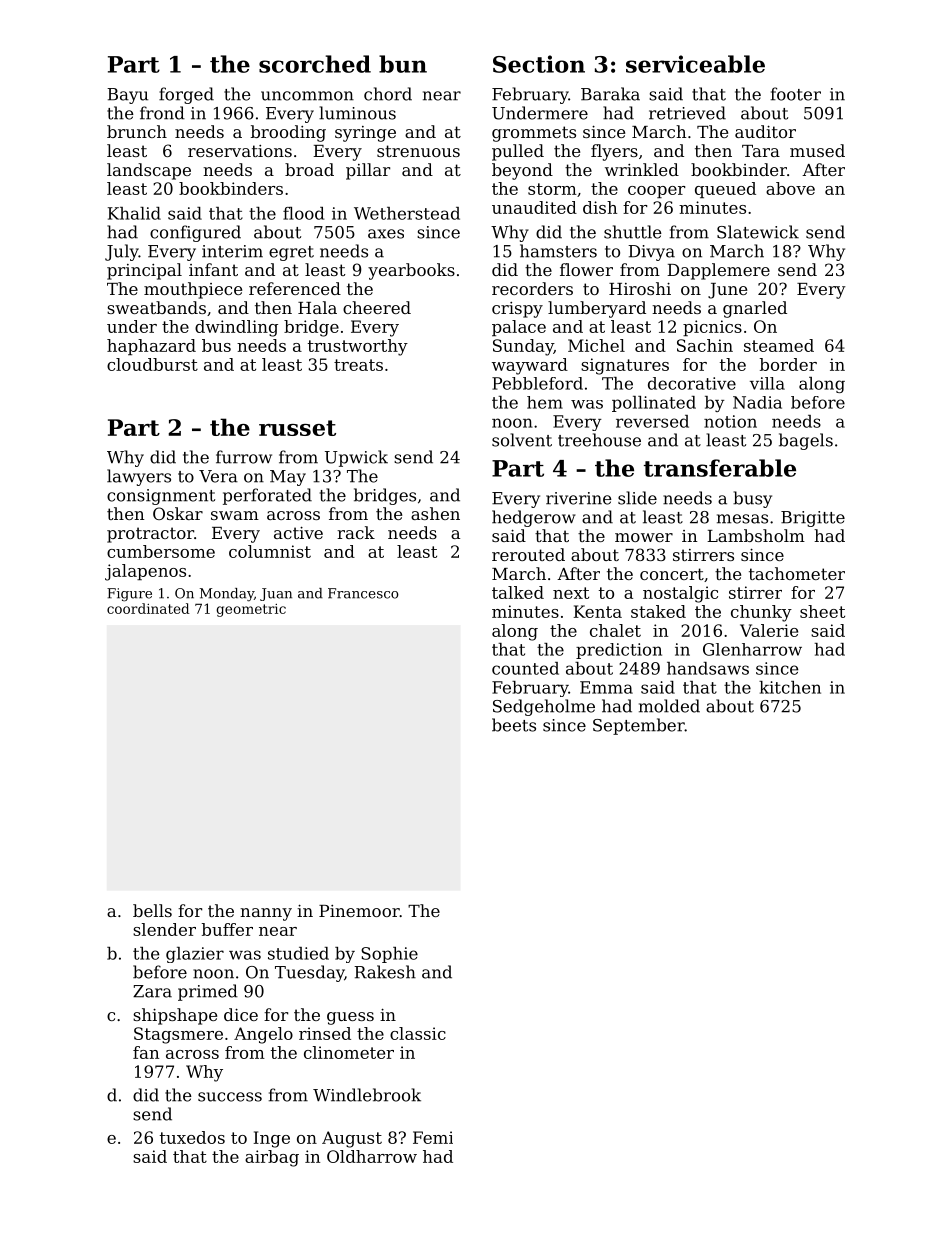 Image resolution: width=952 pixels, height=1233 pixels. Describe the element at coordinates (230, 1097) in the screenshot. I see `success` at that location.
